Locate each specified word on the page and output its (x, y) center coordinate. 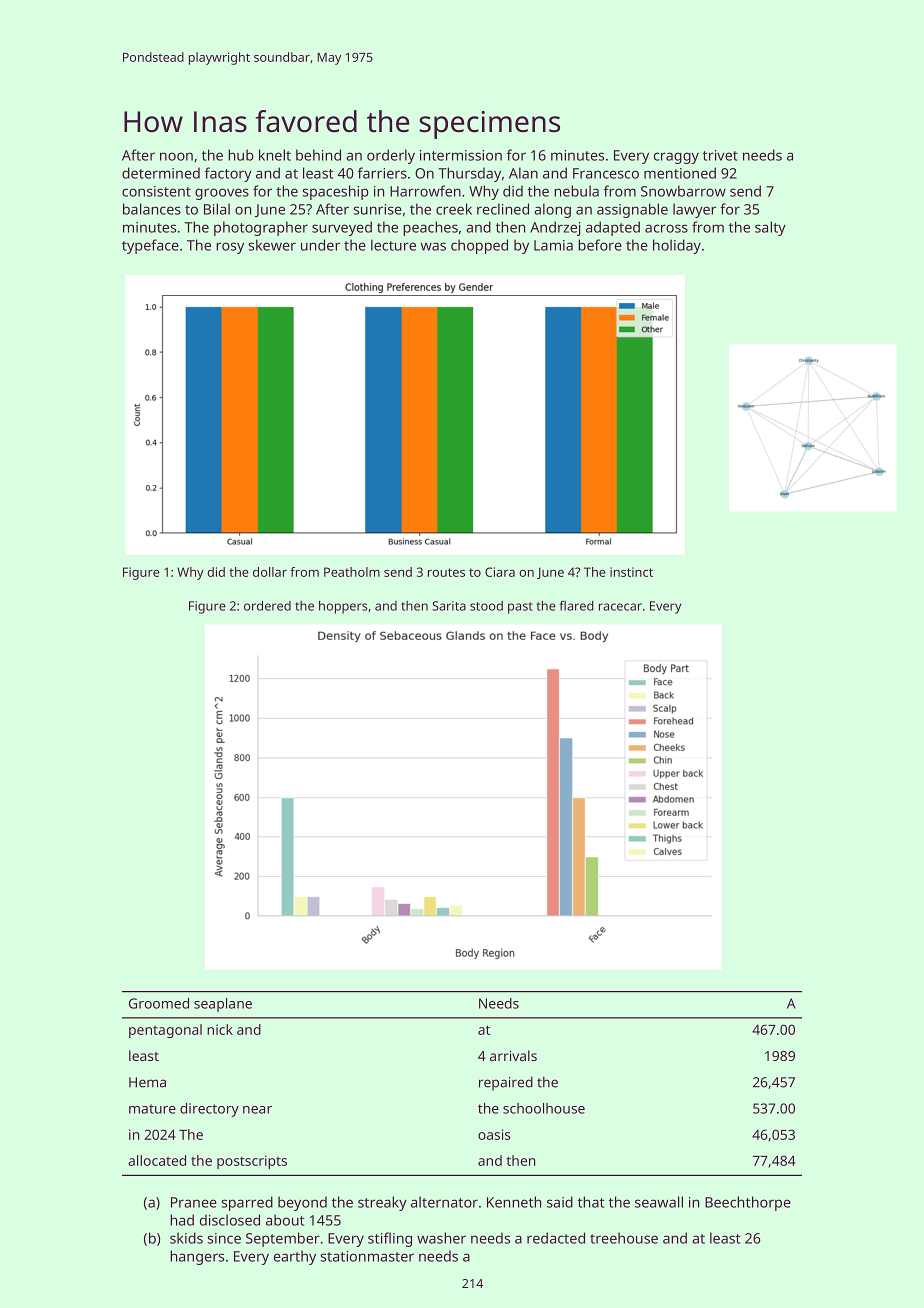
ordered (267, 606)
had (182, 1220)
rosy (230, 248)
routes (446, 572)
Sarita (449, 606)
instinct (631, 572)
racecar (620, 607)
